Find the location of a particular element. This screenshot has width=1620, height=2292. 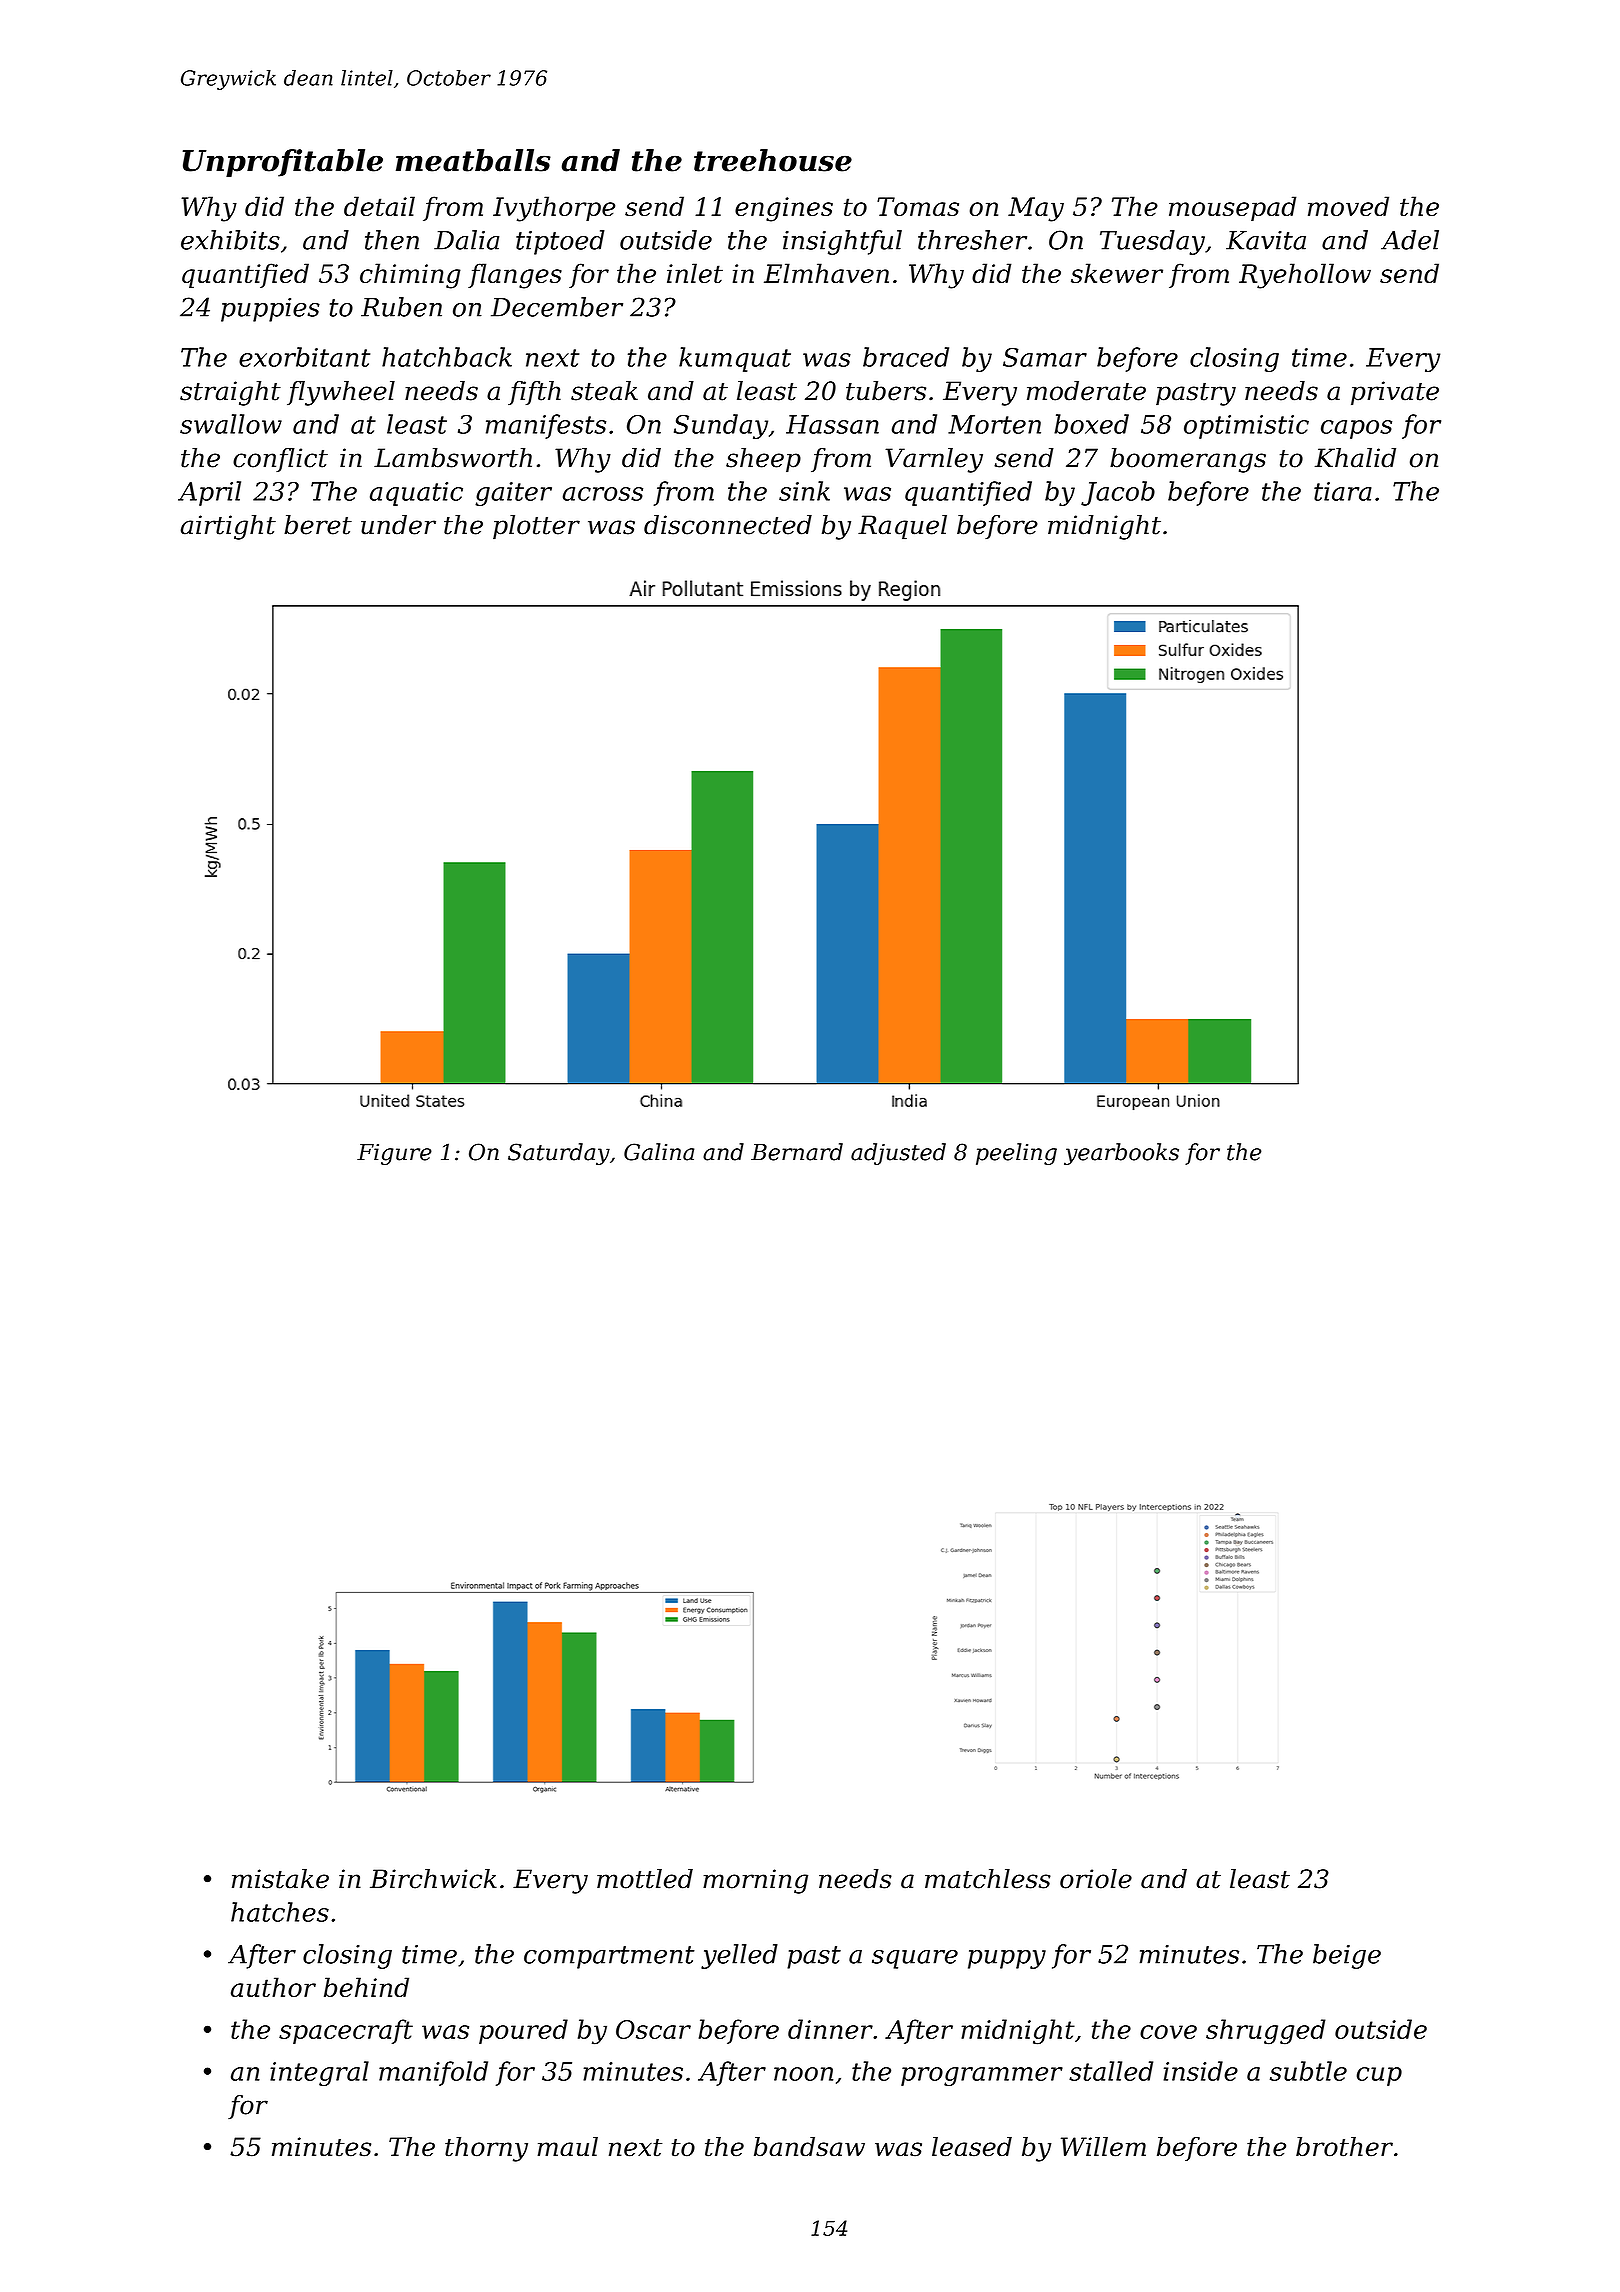

Galina is located at coordinates (659, 1152).
